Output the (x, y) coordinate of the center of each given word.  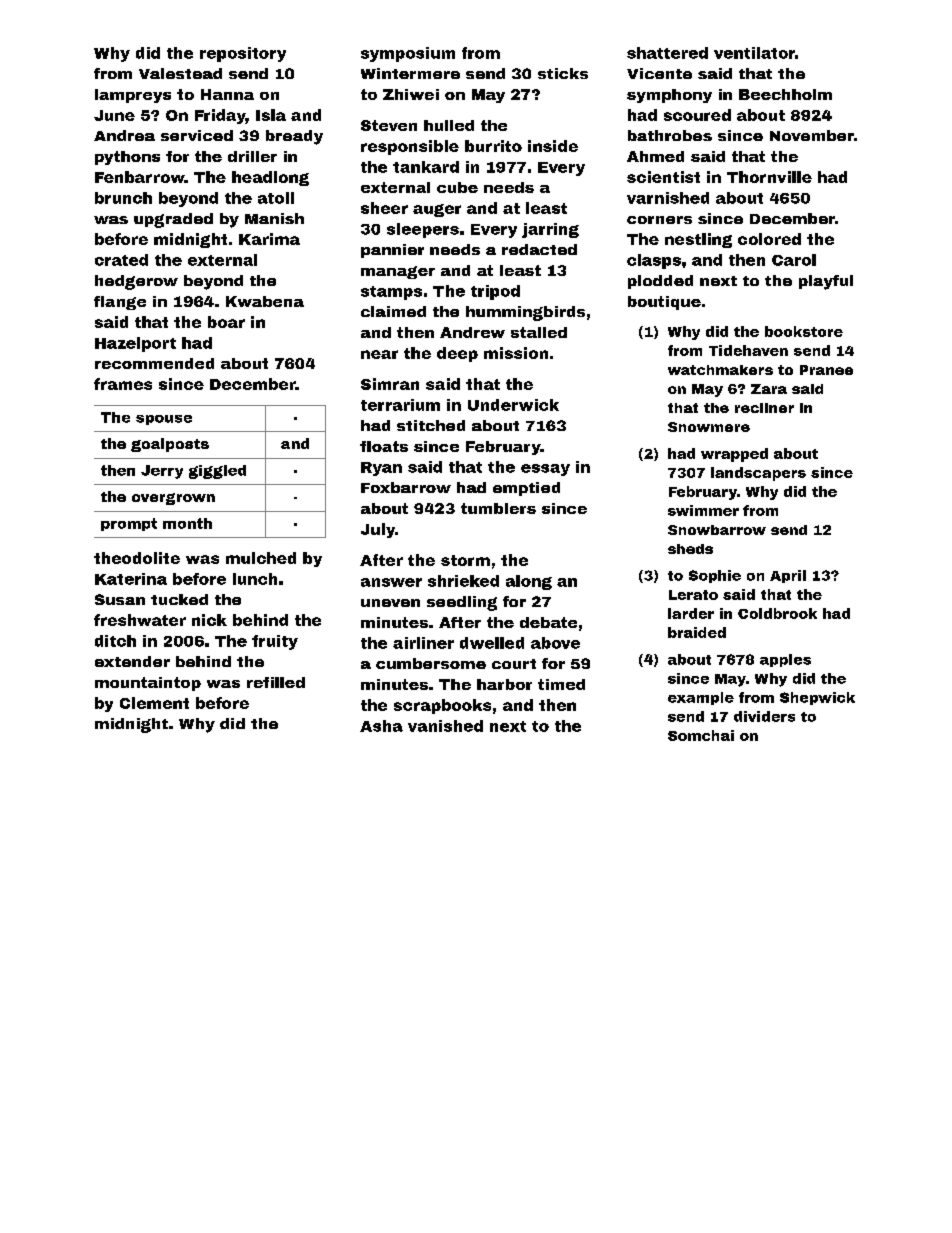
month (187, 523)
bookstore (804, 331)
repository (243, 54)
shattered (667, 53)
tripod (495, 292)
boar (226, 322)
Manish (274, 218)
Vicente (659, 73)
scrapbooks (442, 706)
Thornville (769, 177)
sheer (384, 208)
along (529, 582)
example (701, 698)
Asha (381, 726)
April (788, 576)
